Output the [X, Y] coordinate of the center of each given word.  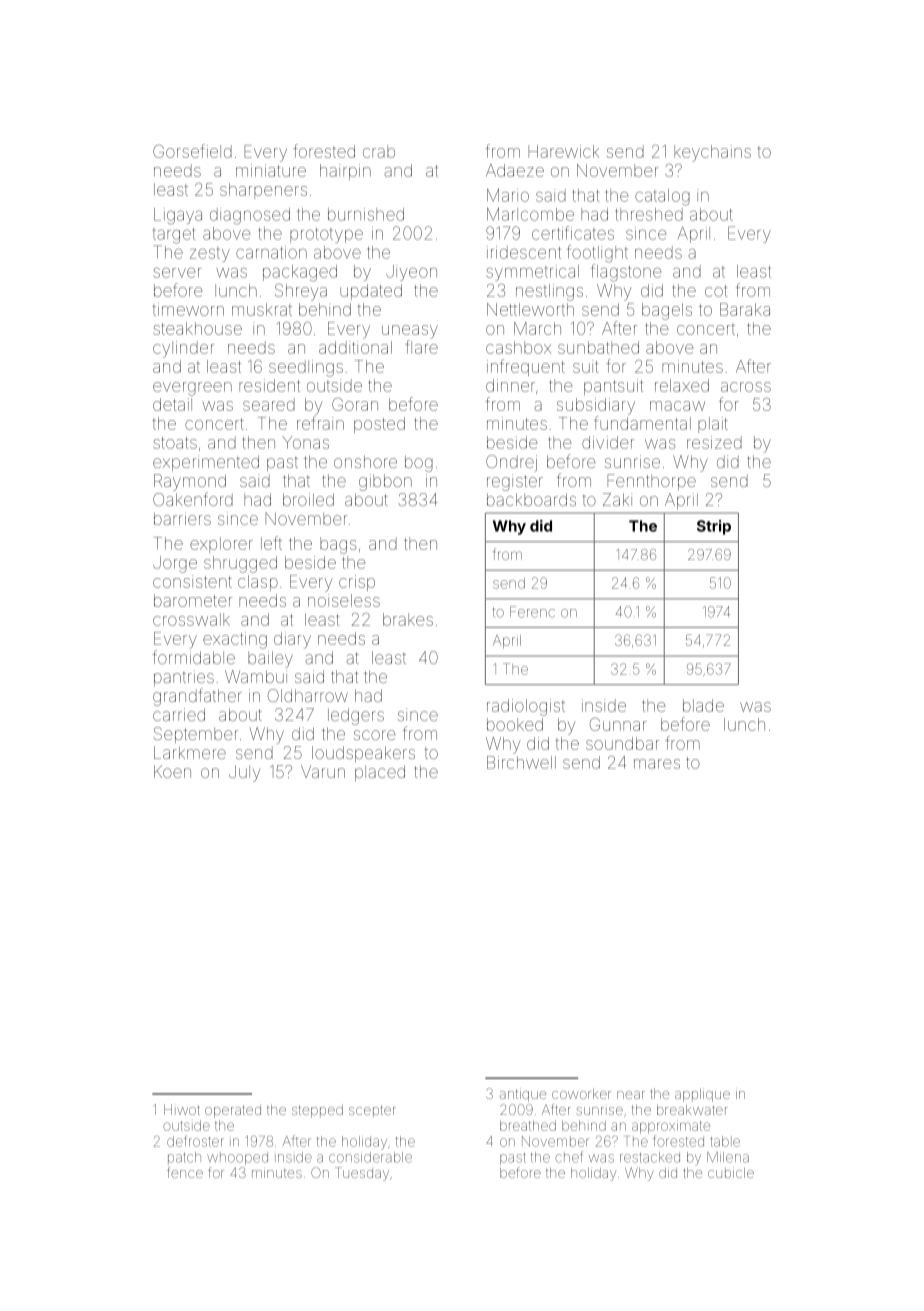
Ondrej [511, 463]
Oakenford [193, 499]
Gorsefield [192, 151]
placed [380, 773]
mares [657, 764]
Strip [714, 527]
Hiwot [182, 1110]
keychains [712, 153]
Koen [172, 771]
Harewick [563, 151]
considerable [370, 1157]
